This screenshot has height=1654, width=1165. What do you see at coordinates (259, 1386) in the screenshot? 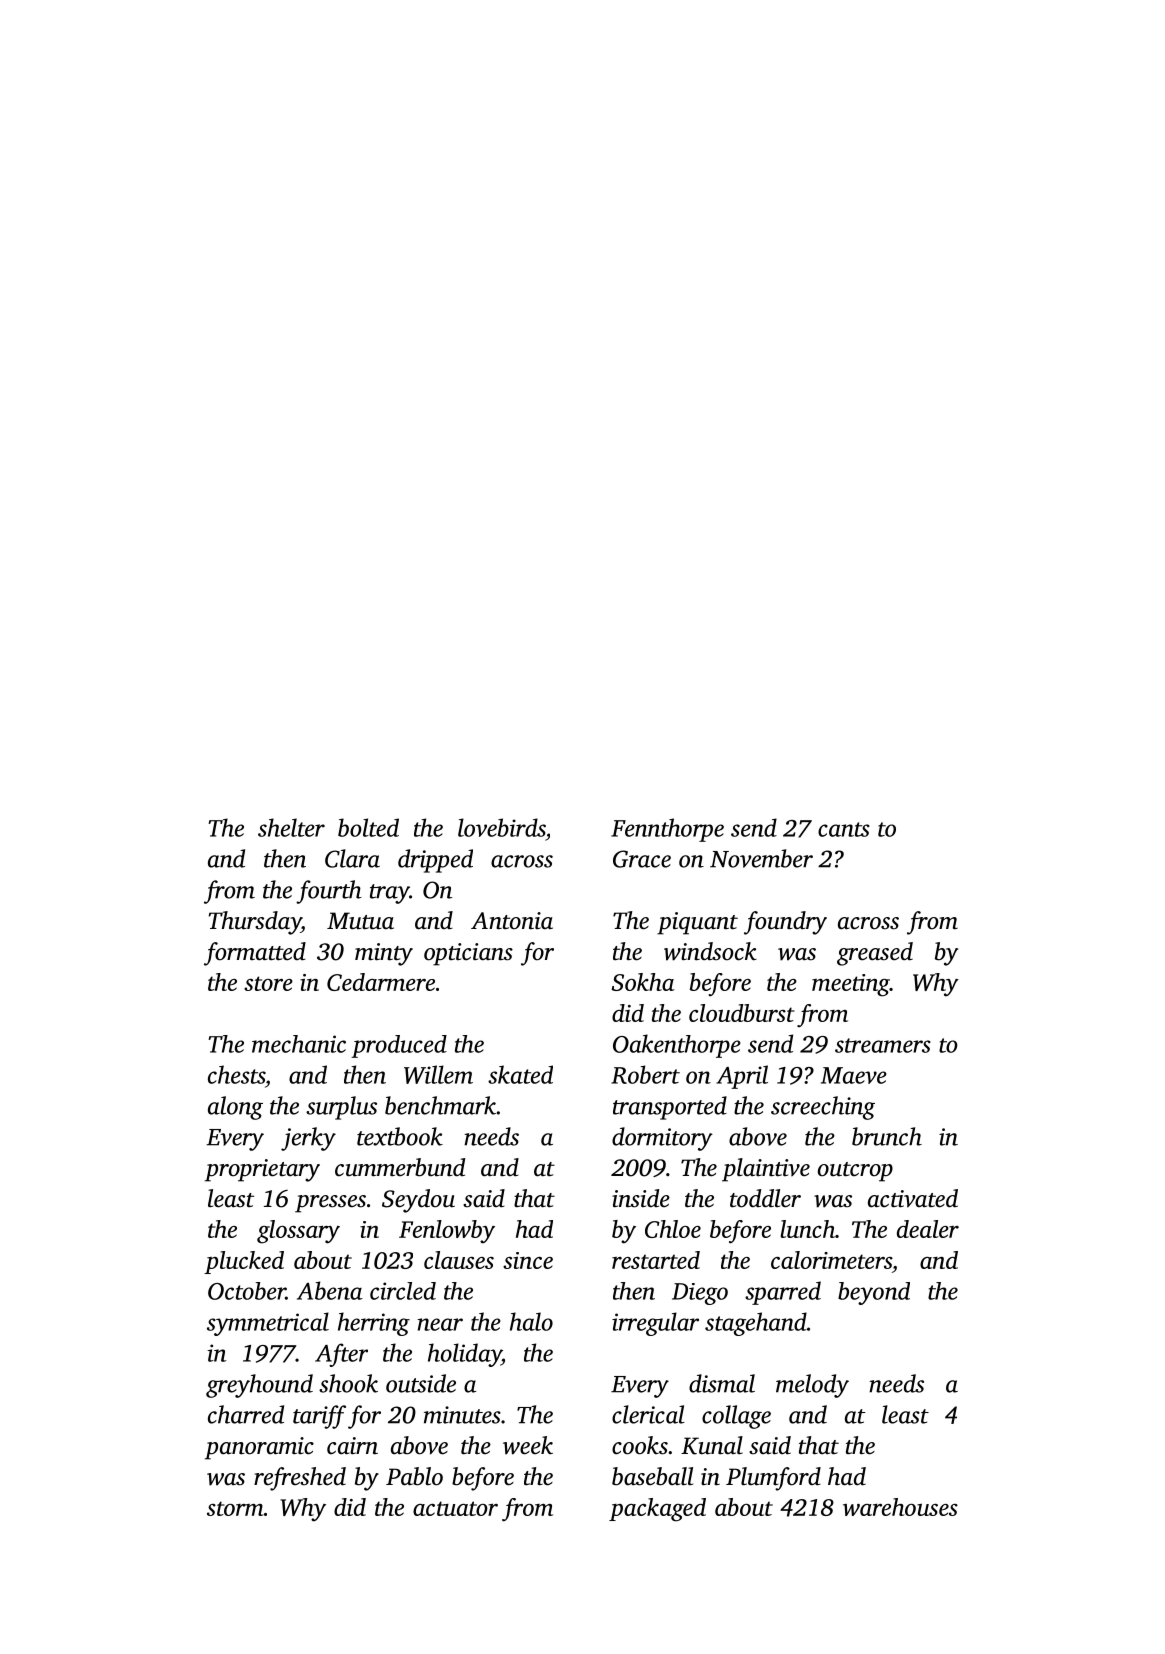
I see `greyhound` at bounding box center [259, 1386].
